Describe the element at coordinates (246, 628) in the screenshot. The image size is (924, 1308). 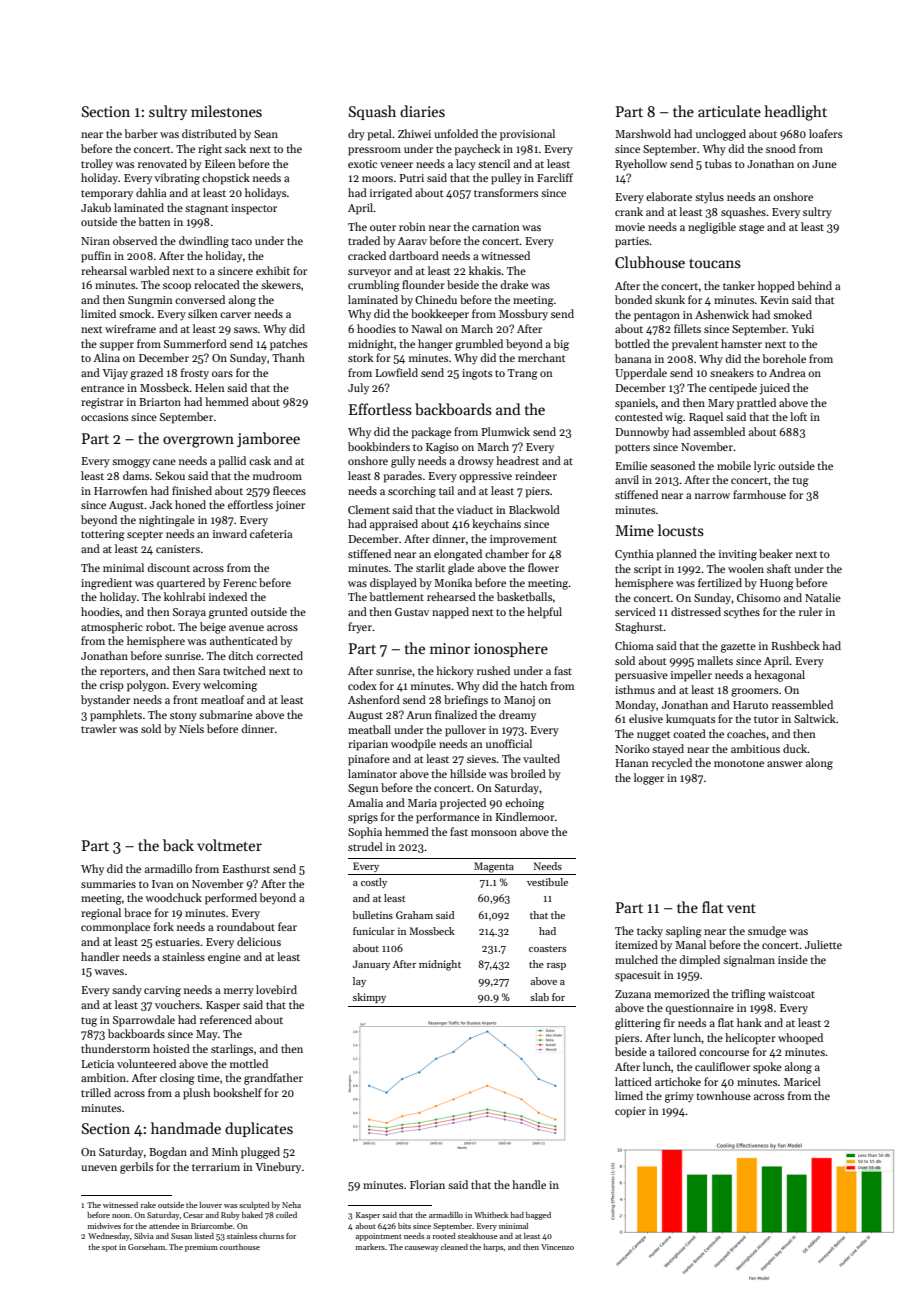
I see `avenue` at that location.
